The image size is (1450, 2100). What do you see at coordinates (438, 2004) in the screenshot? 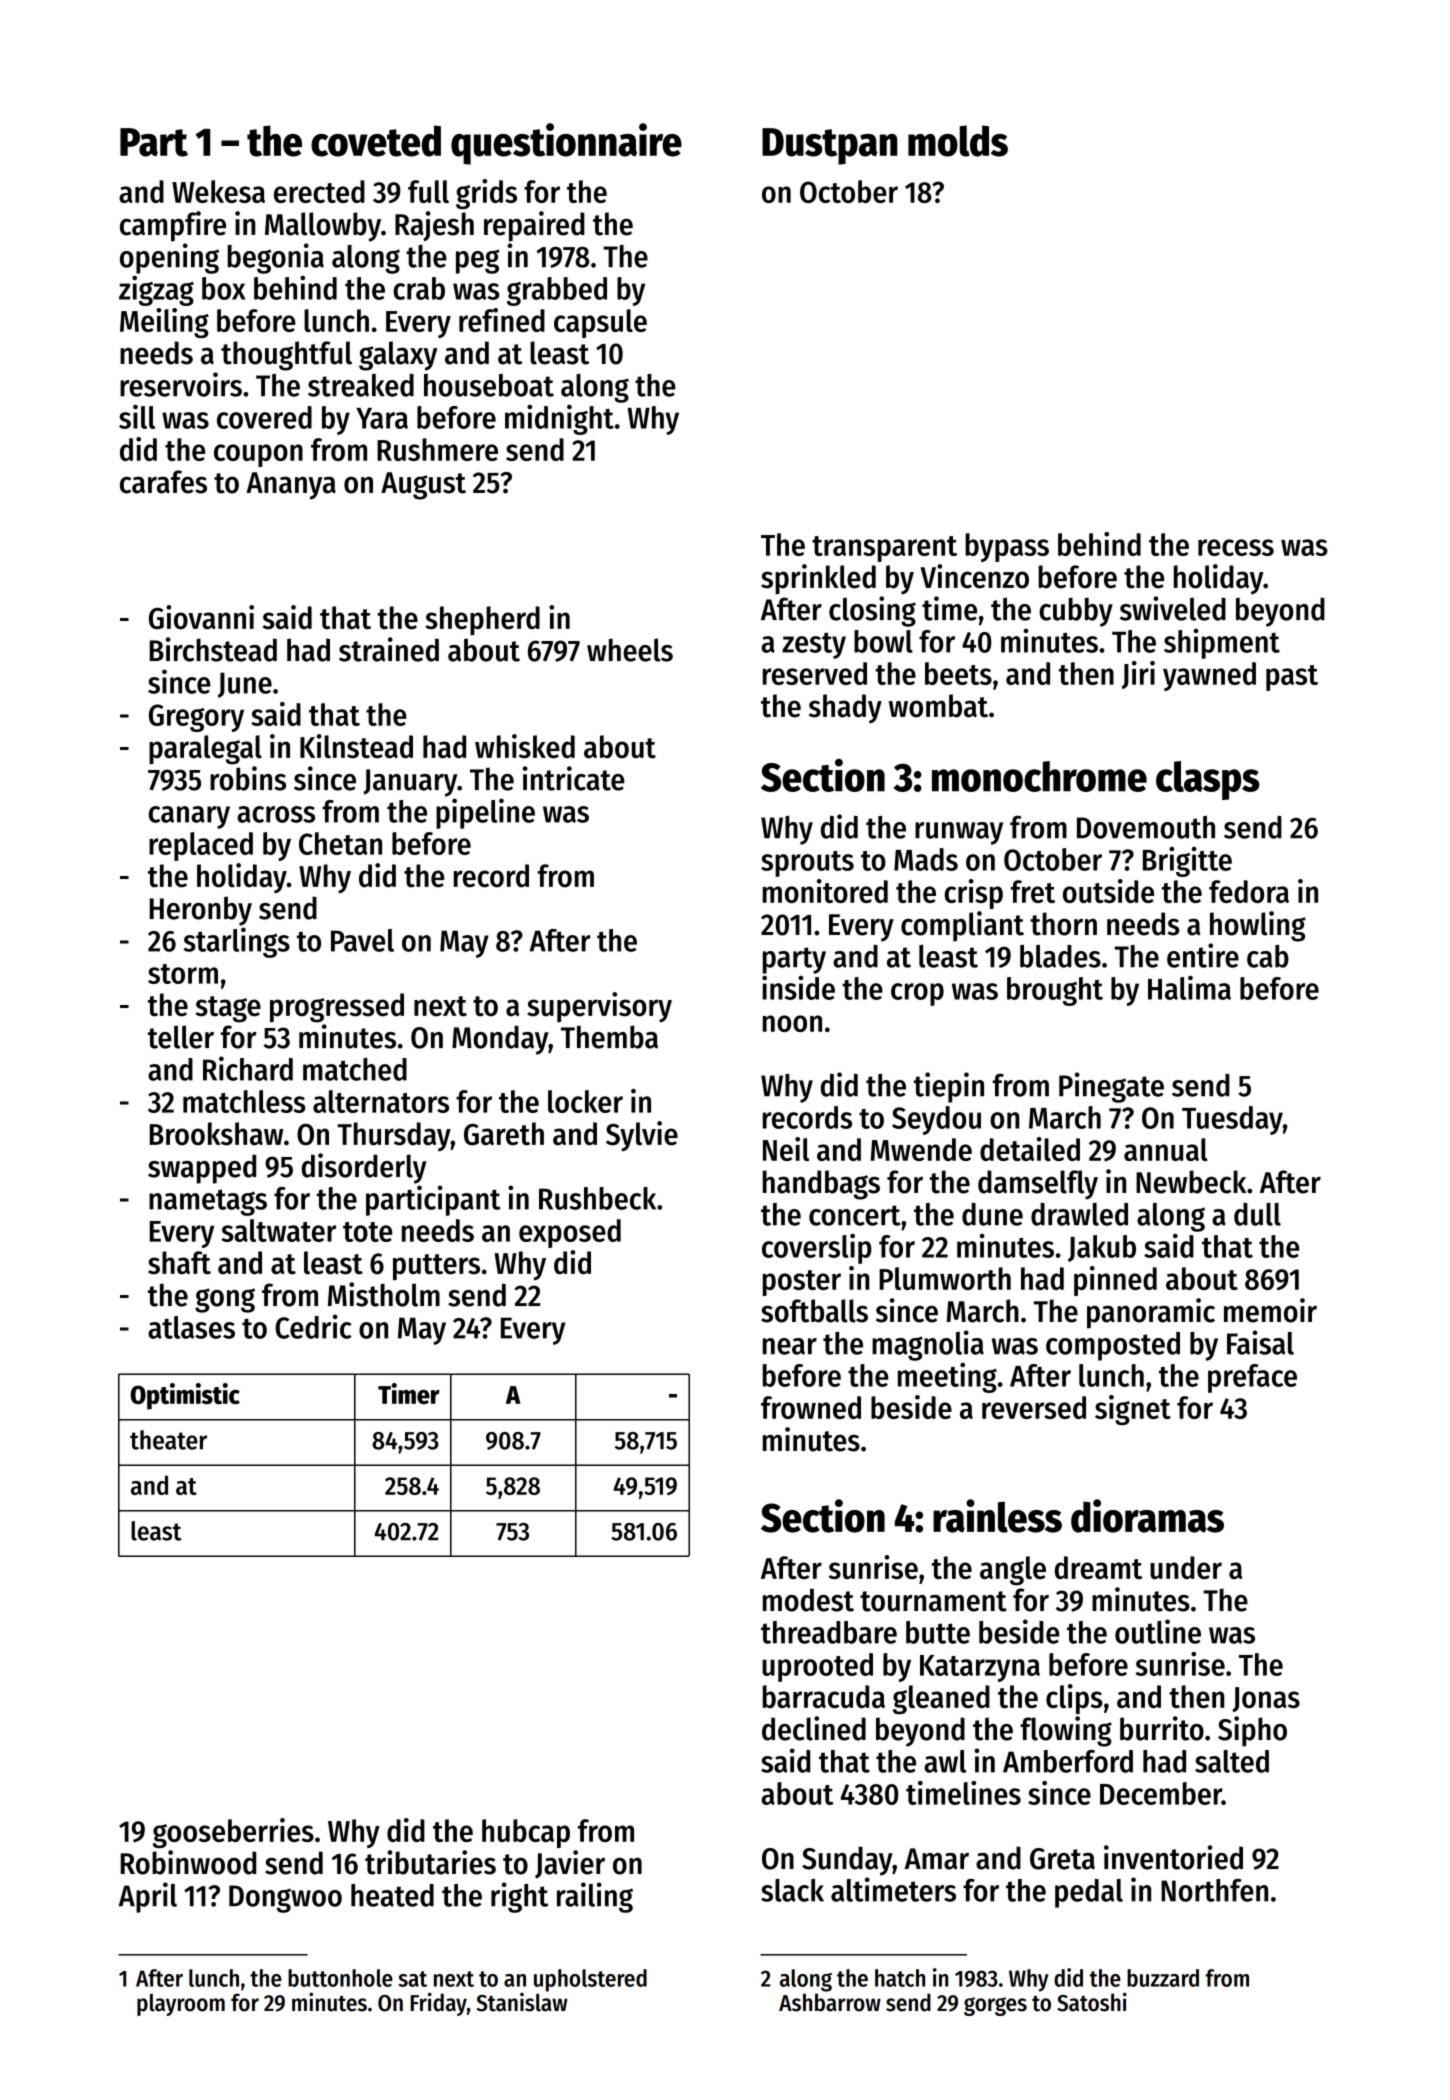
I see `Friday` at bounding box center [438, 2004].
